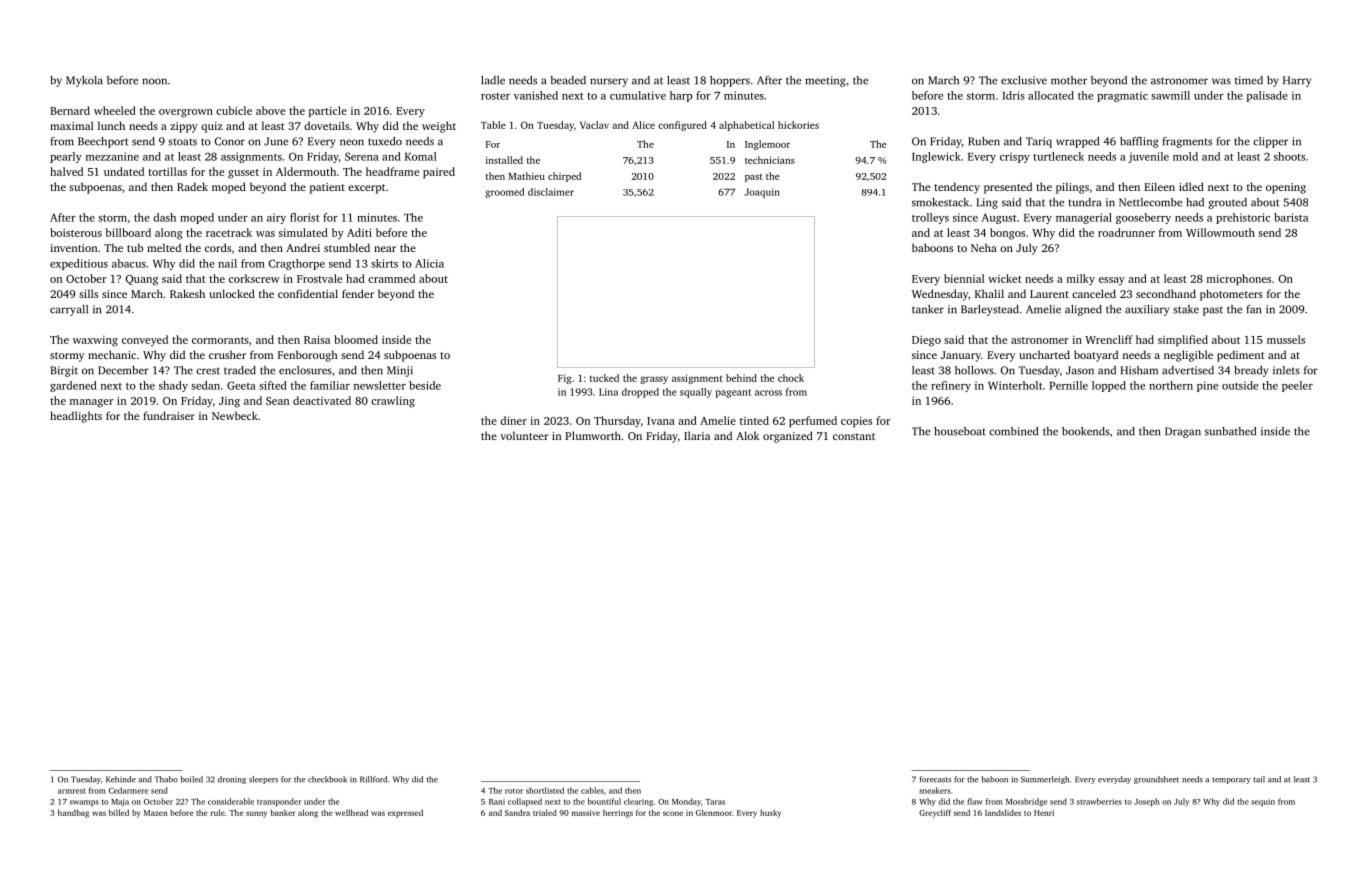  What do you see at coordinates (762, 193) in the screenshot?
I see `Joaquin` at bounding box center [762, 193].
